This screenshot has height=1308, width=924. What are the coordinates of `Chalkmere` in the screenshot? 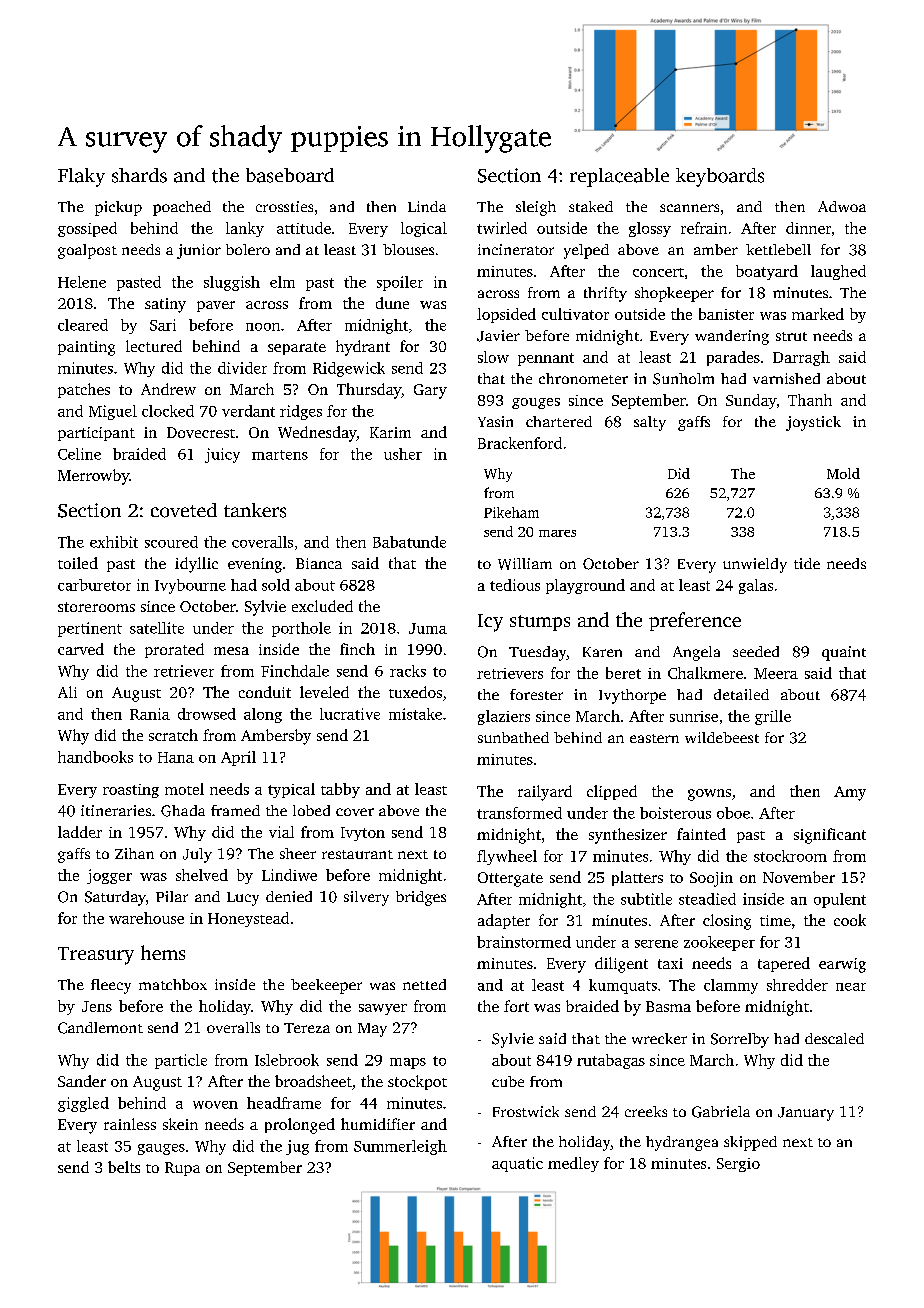 It's located at (705, 673).
